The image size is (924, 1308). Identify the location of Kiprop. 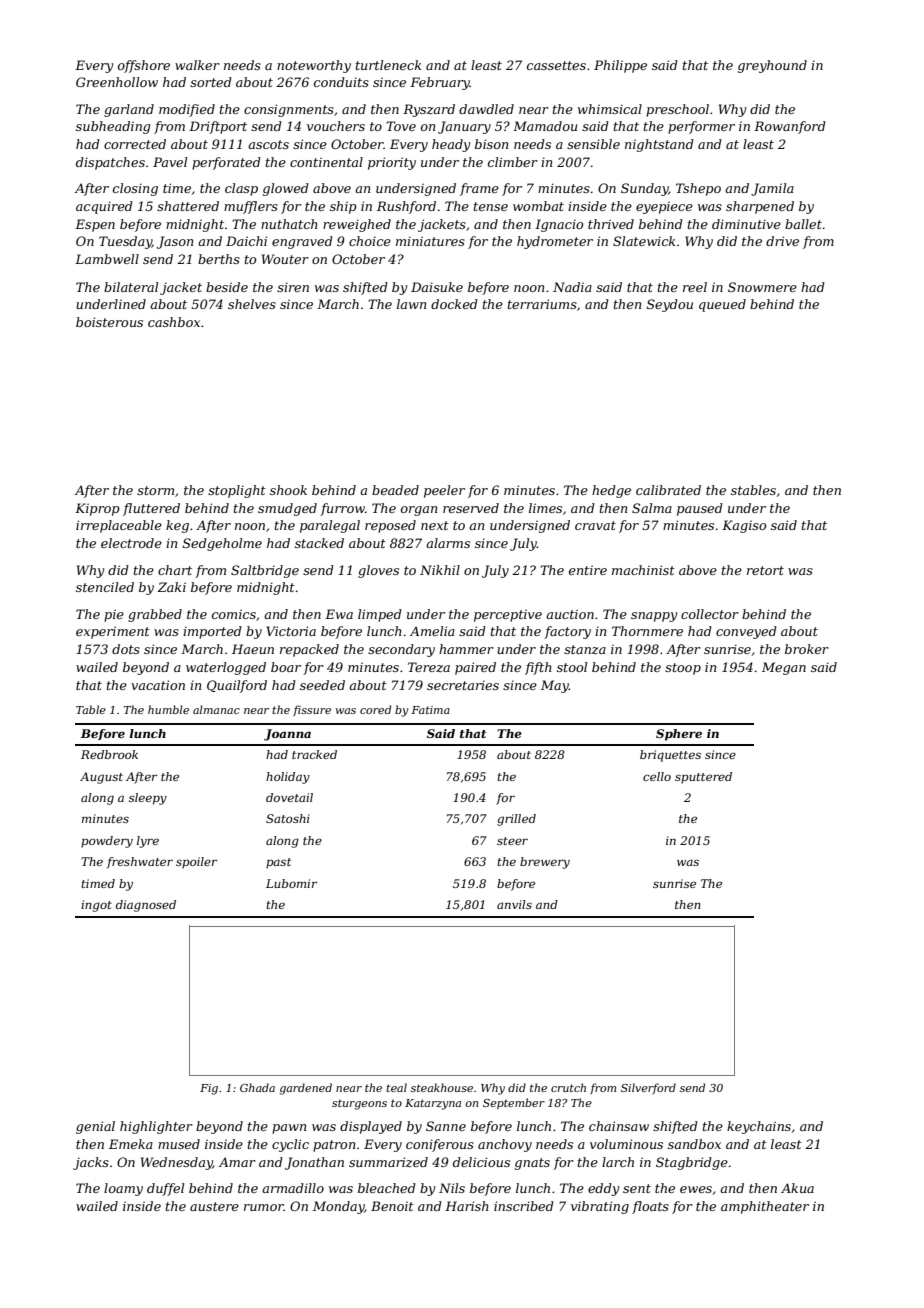
(97, 509).
